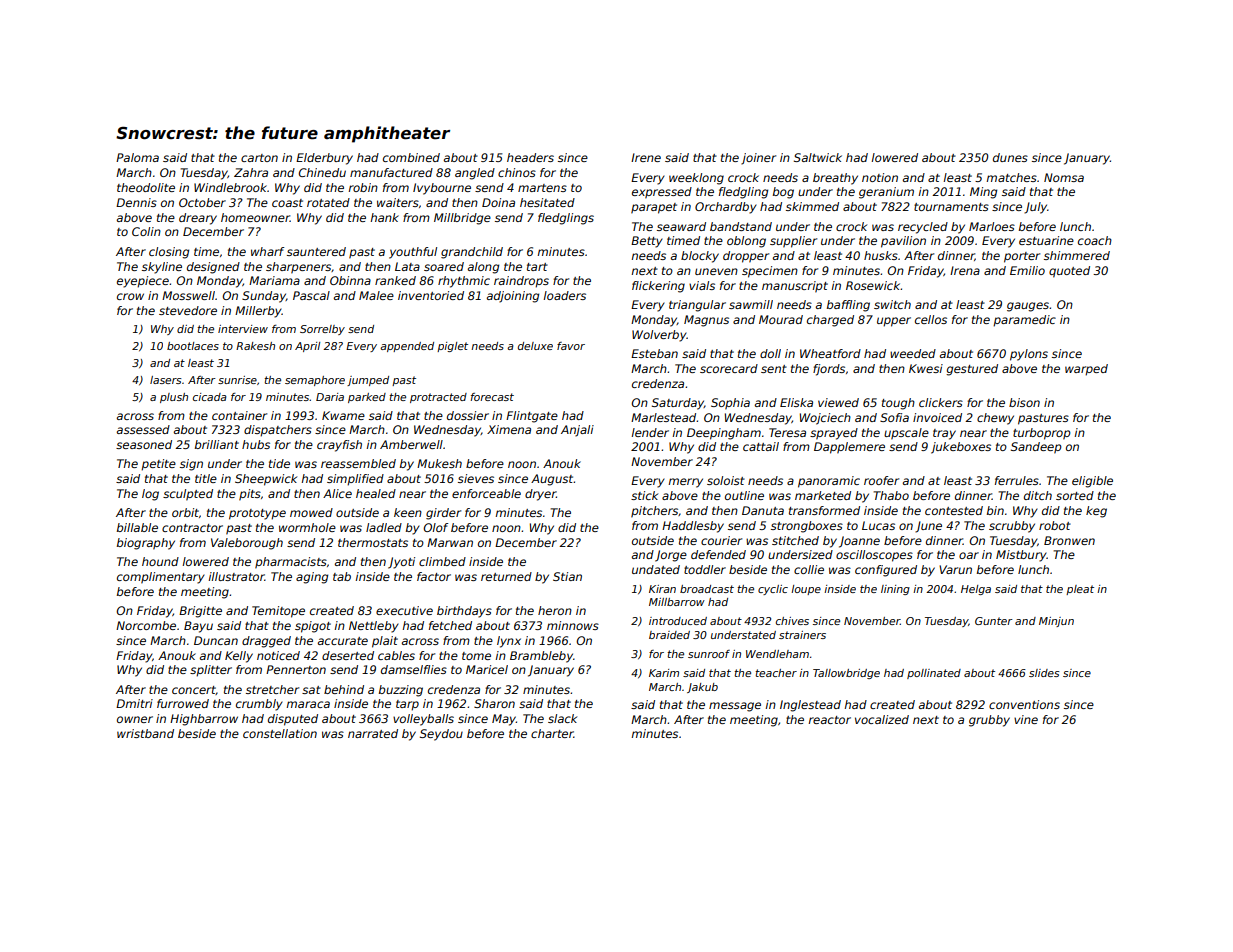  What do you see at coordinates (230, 187) in the document?
I see `Windlebrook` at bounding box center [230, 187].
